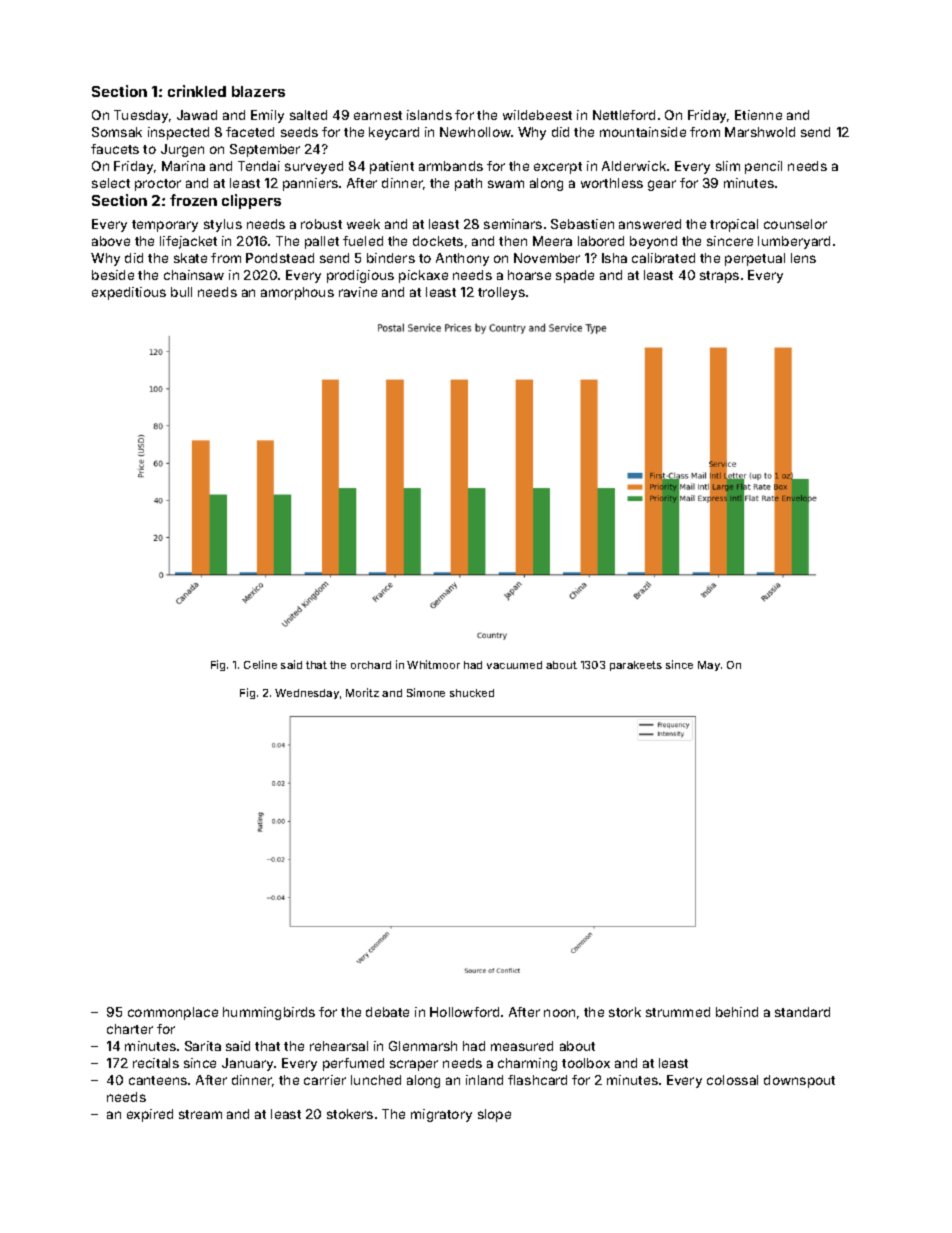 The width and height of the screenshot is (952, 1233). What do you see at coordinates (391, 258) in the screenshot?
I see `binders` at bounding box center [391, 258].
